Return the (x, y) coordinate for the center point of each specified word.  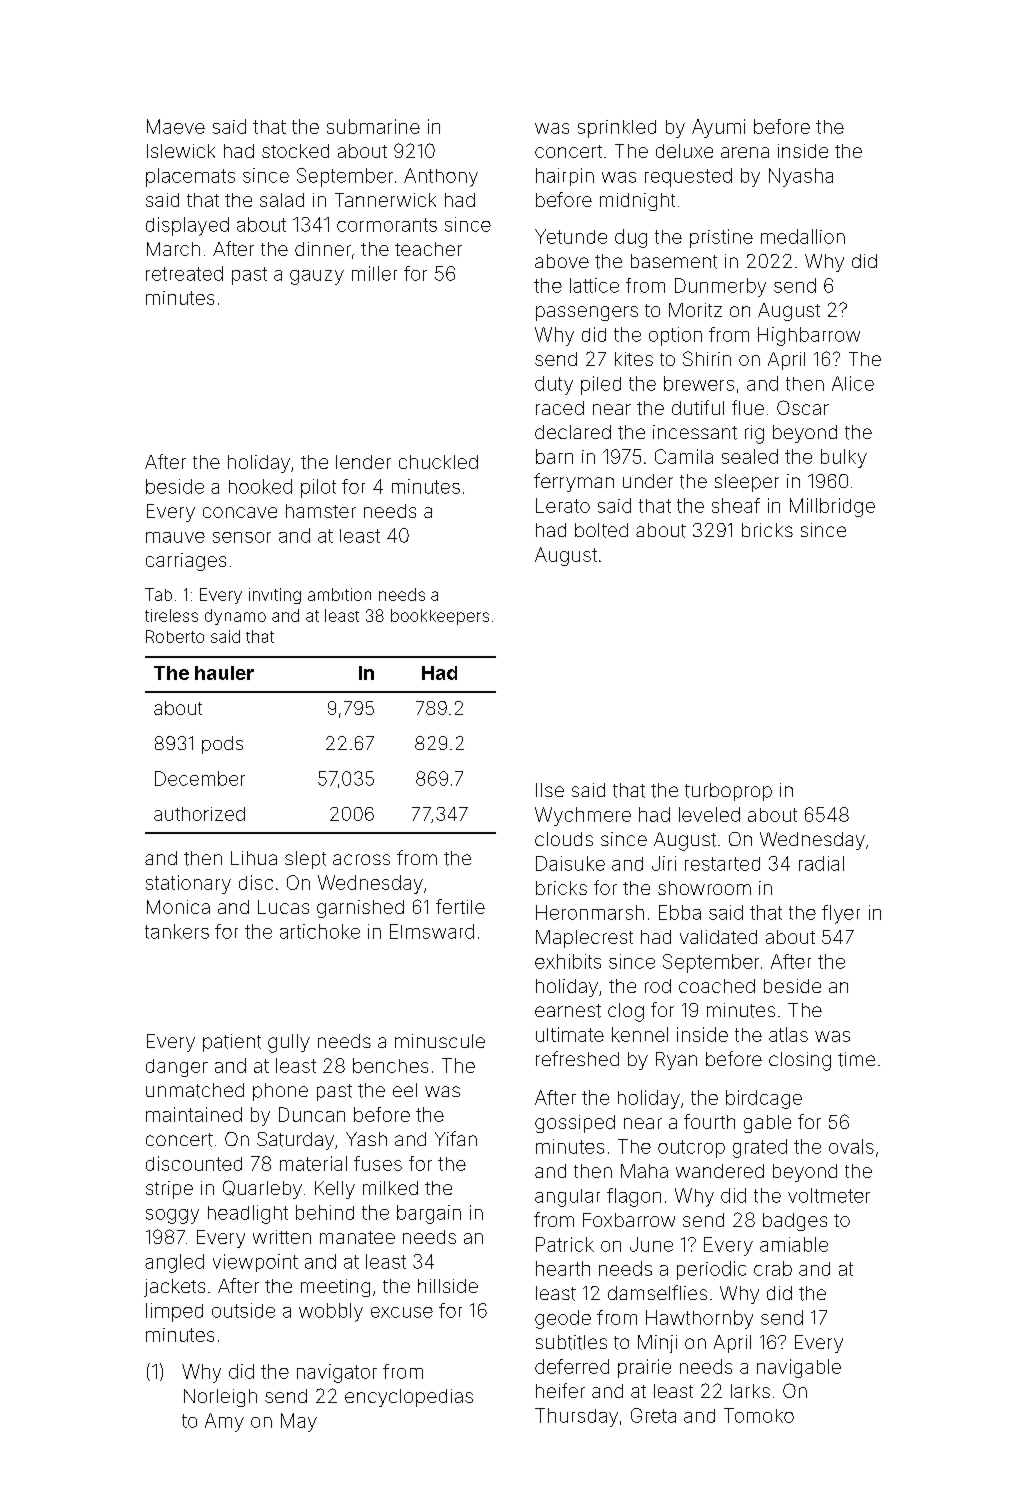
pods (222, 745)
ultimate (570, 1034)
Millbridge (832, 507)
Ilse (550, 790)
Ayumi (718, 128)
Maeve (176, 126)
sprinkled (617, 129)
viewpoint (255, 1263)
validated (718, 937)
